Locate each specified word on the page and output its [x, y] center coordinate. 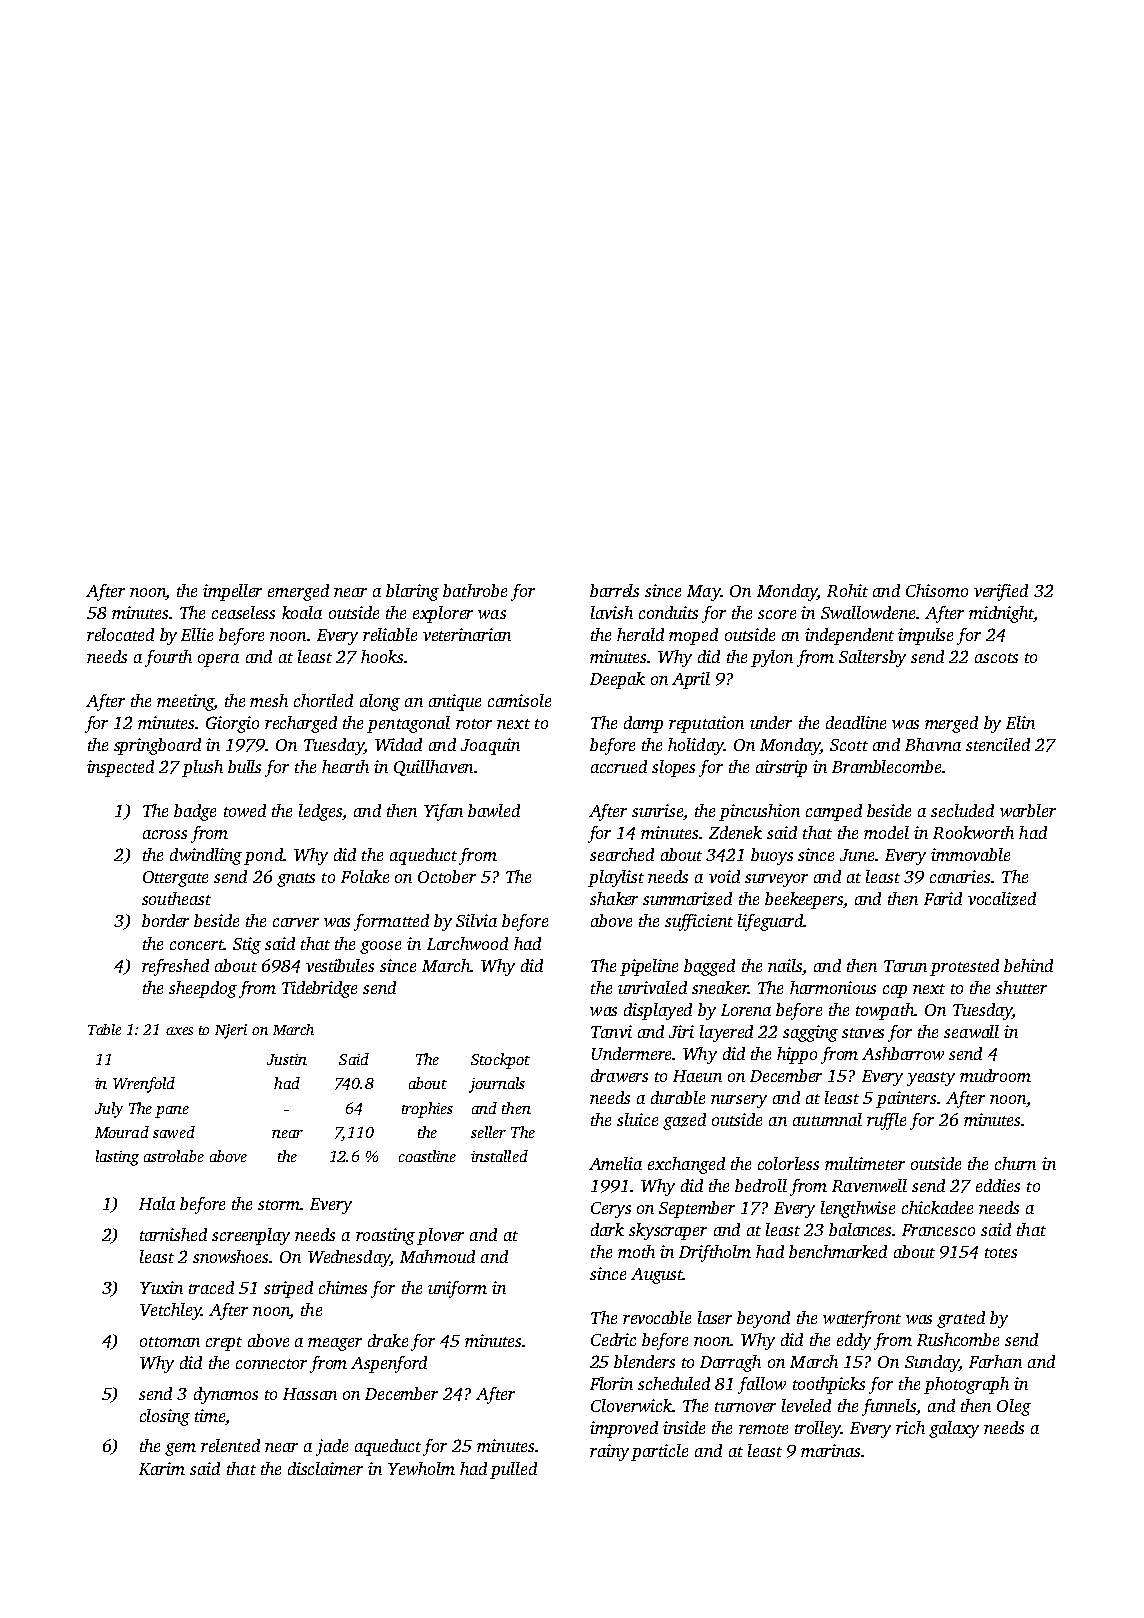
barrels [614, 590]
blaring [412, 592]
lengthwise [858, 1209]
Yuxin [161, 1287]
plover [440, 1236]
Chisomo [937, 590]
